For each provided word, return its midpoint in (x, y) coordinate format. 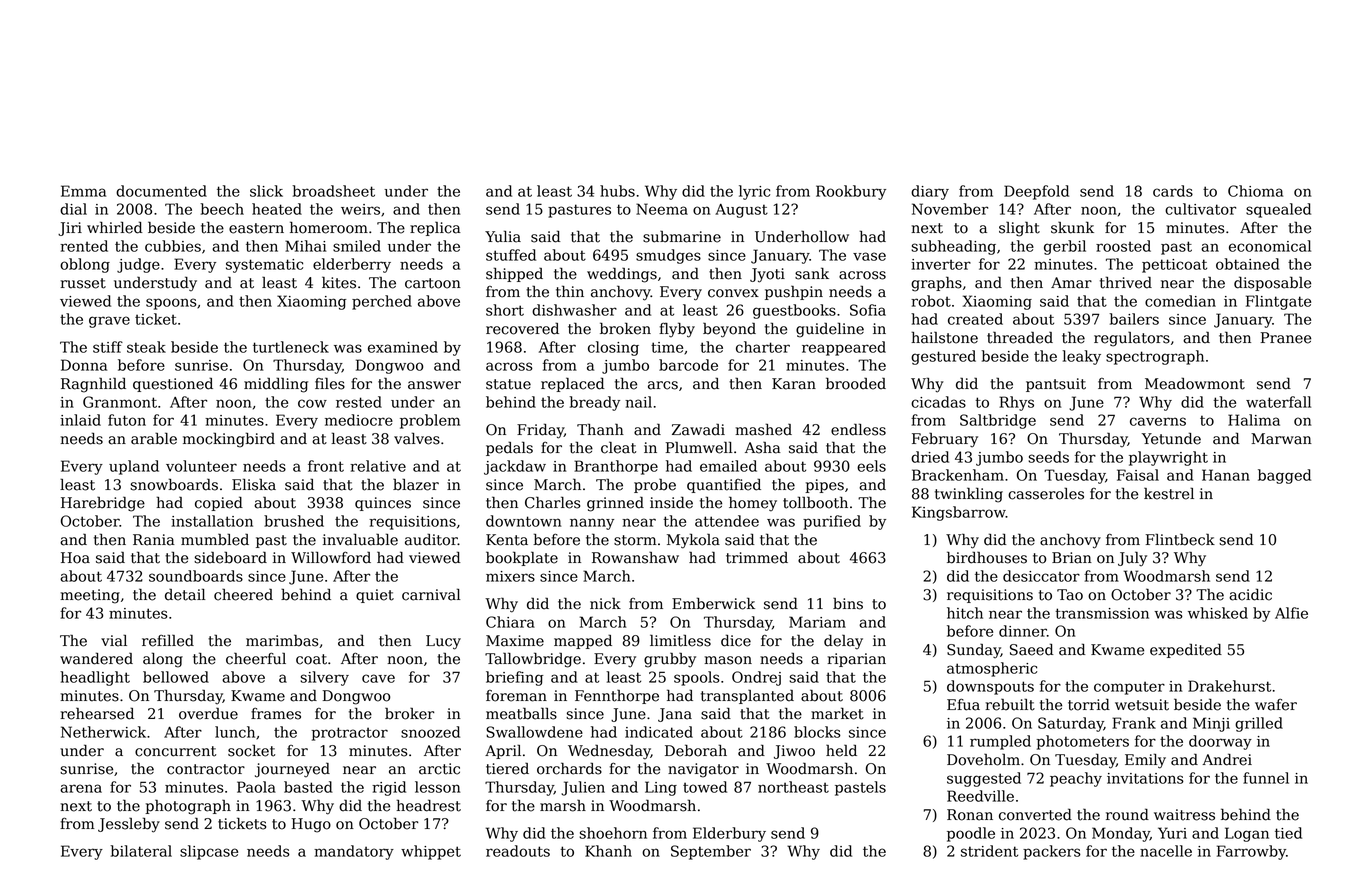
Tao (1070, 595)
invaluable (360, 539)
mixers (510, 576)
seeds (1048, 457)
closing (613, 348)
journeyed (292, 770)
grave (109, 322)
